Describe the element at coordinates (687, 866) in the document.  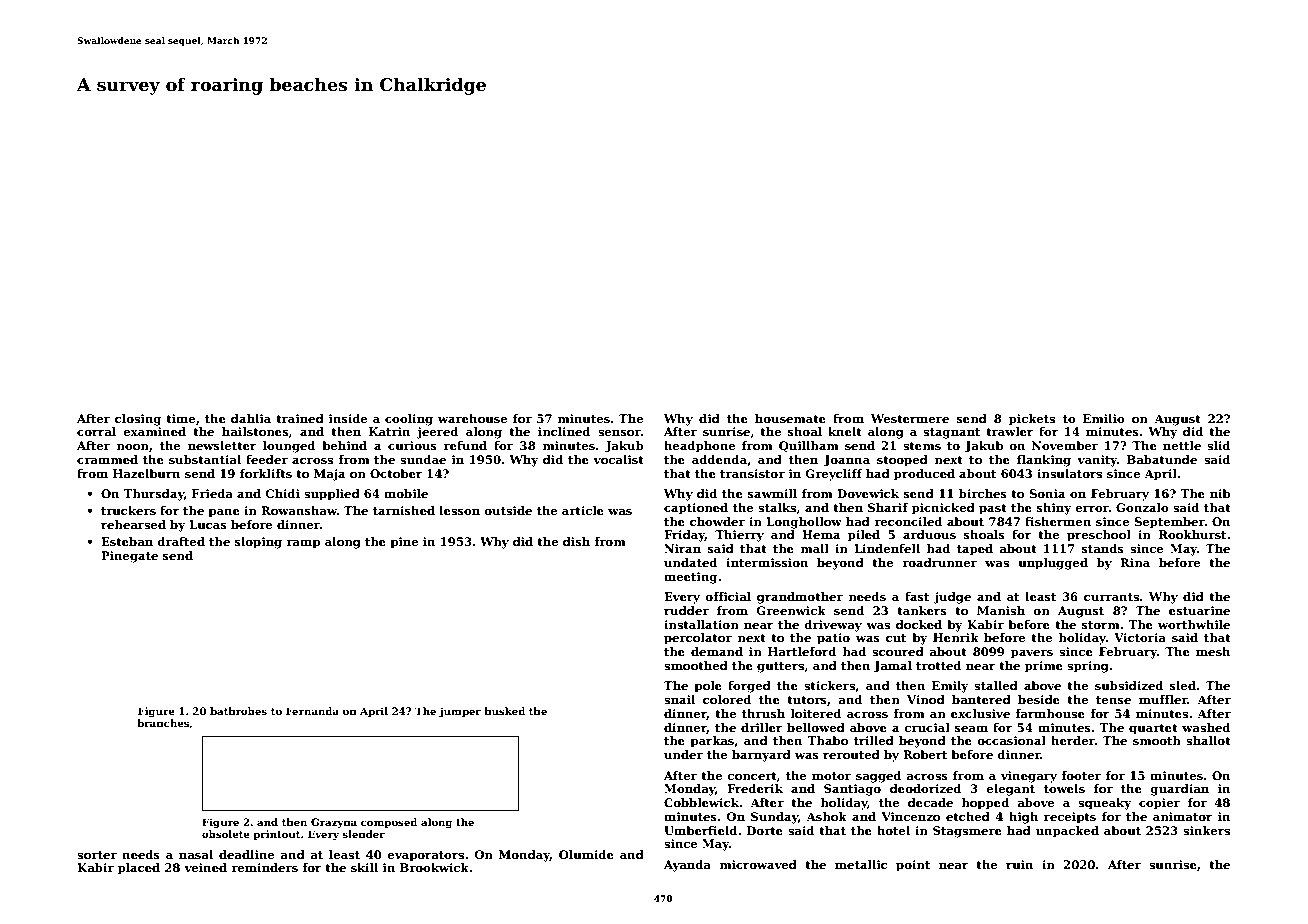
I see `Ayanda` at that location.
